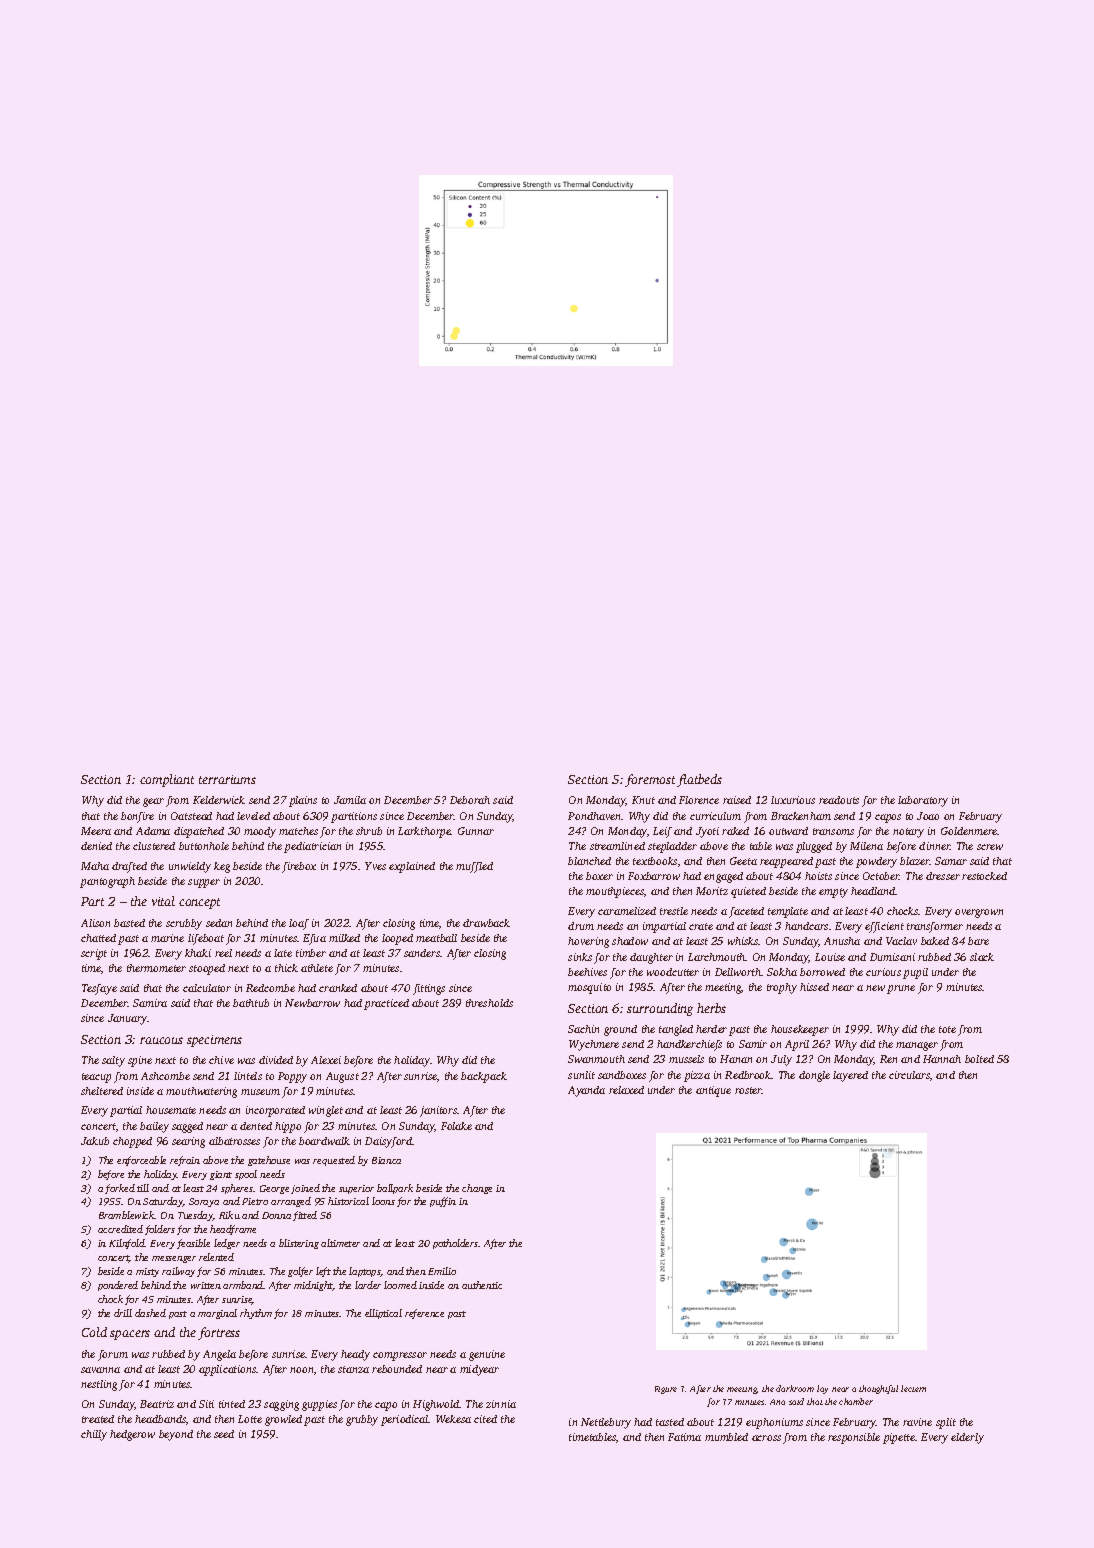 The width and height of the screenshot is (1094, 1548). What do you see at coordinates (487, 1355) in the screenshot?
I see `genuine` at bounding box center [487, 1355].
